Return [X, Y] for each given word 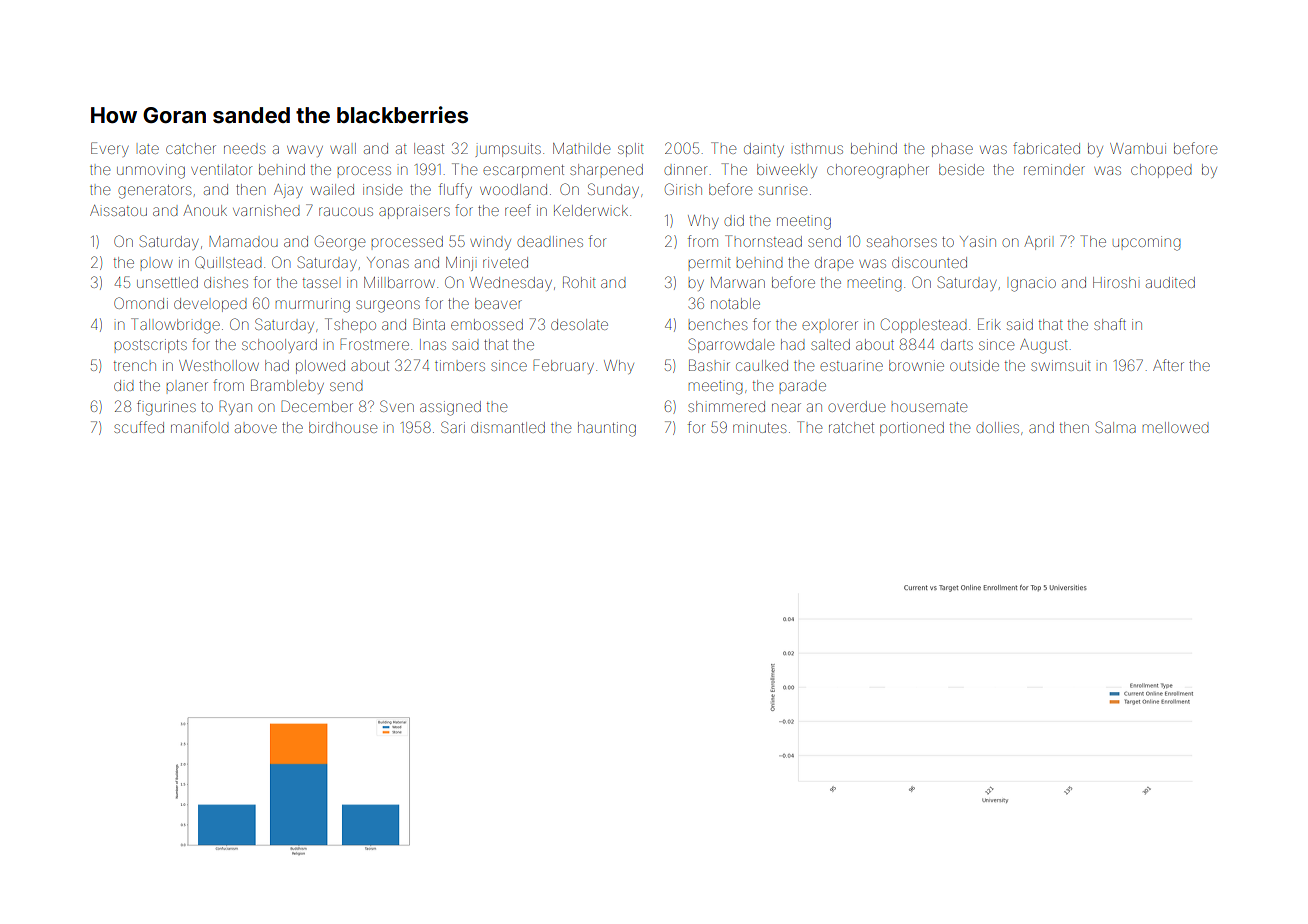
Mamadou [243, 241]
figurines [166, 408]
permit [710, 262]
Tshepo [350, 325]
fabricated [1046, 148]
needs [244, 149]
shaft [1110, 324]
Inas [433, 344]
